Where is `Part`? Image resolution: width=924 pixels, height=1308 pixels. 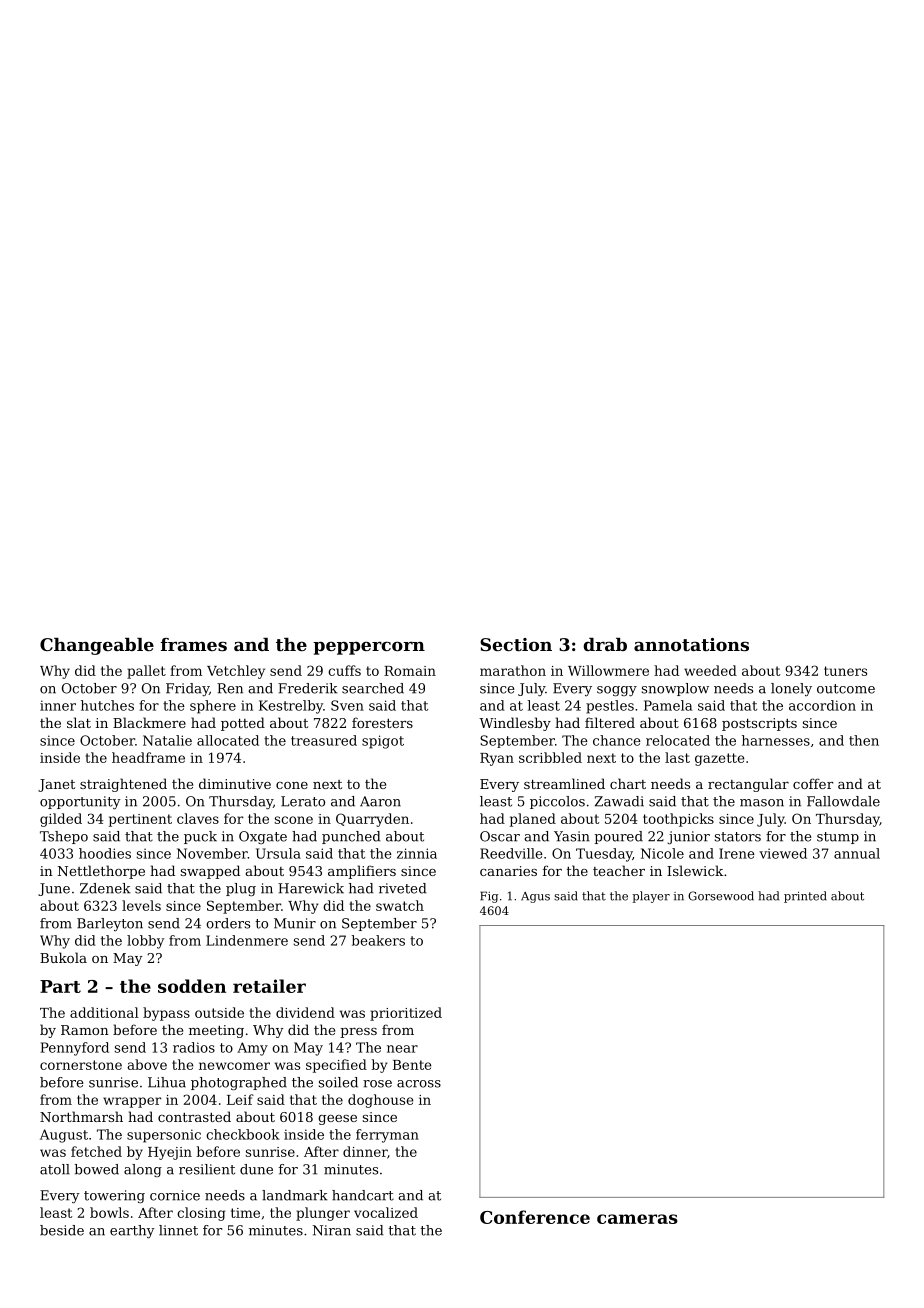 Part is located at coordinates (60, 986).
